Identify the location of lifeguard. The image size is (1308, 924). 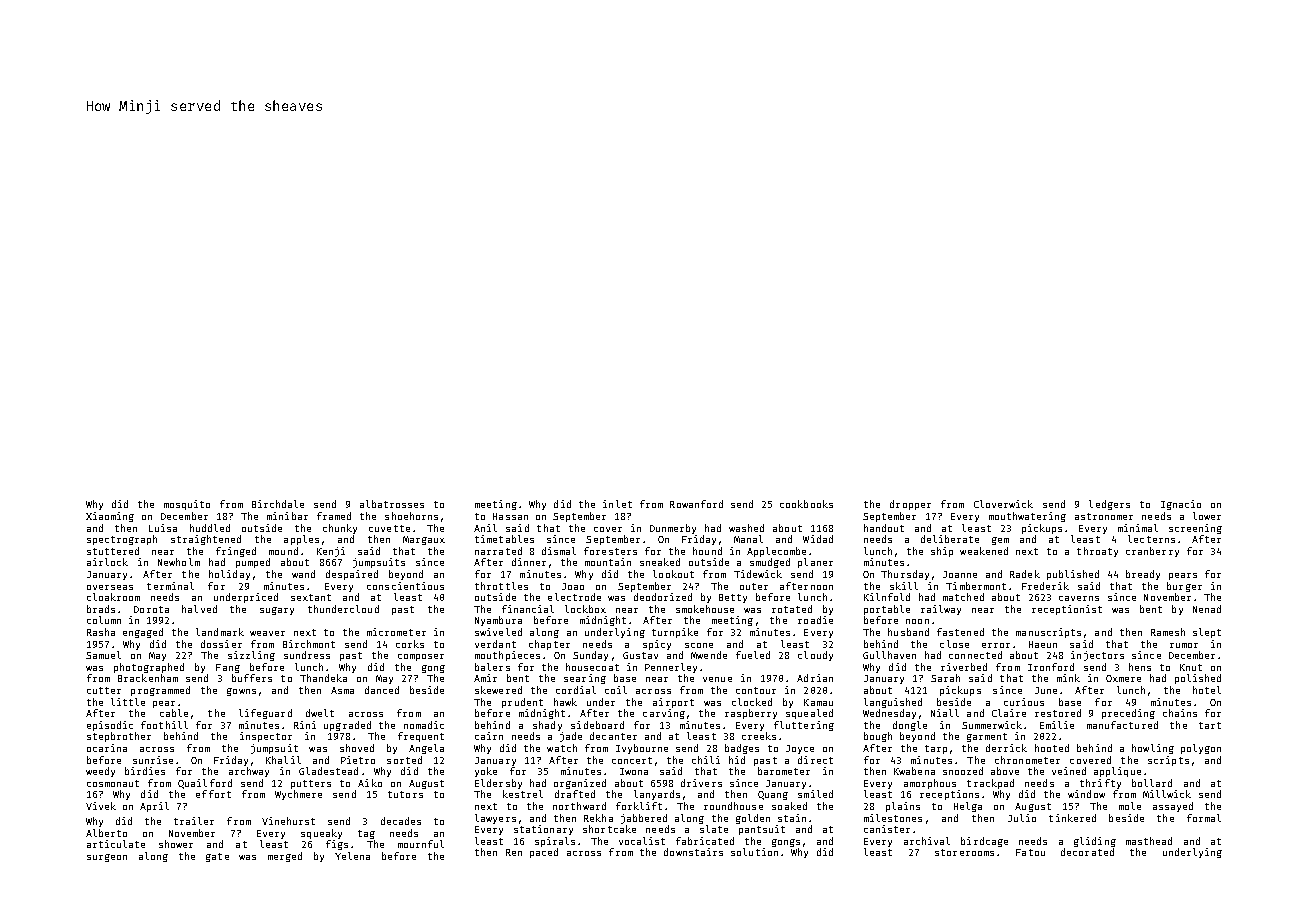
(265, 714).
